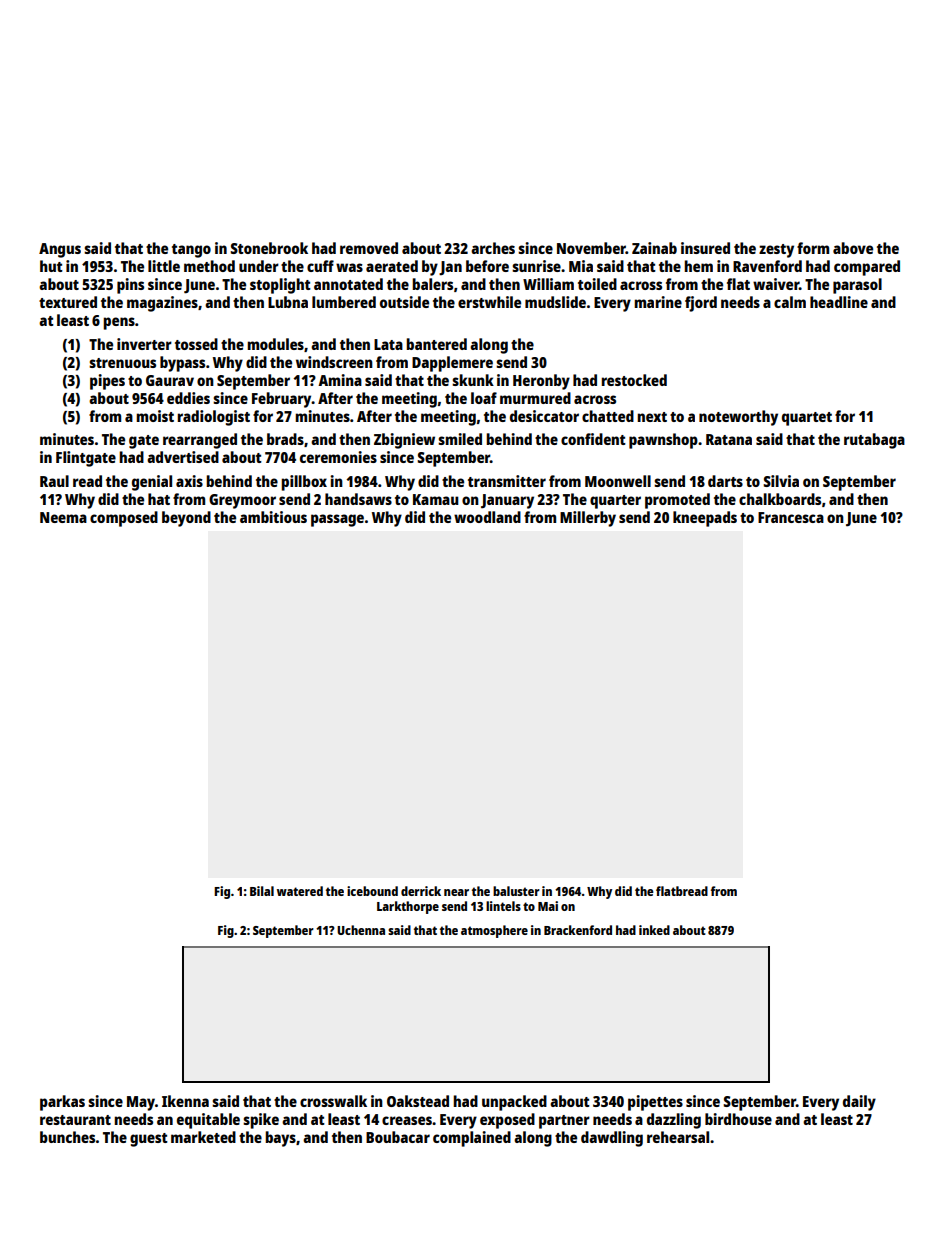 This screenshot has height=1233, width=952. Describe the element at coordinates (780, 499) in the screenshot. I see `chalkboards` at that location.
